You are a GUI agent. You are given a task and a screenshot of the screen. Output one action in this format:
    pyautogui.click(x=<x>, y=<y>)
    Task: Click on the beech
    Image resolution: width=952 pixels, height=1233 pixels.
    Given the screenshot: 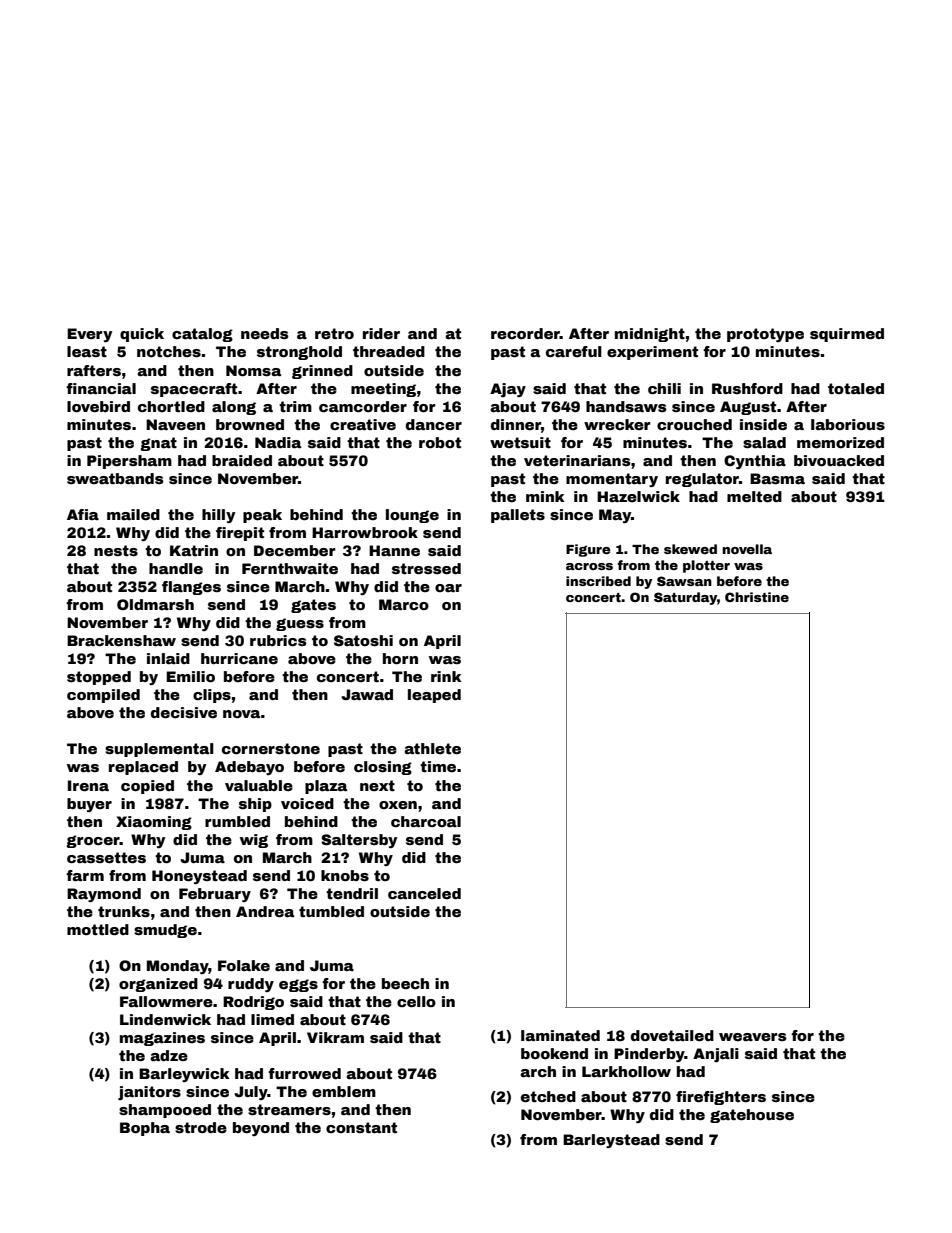 What is the action you would take?
    pyautogui.click(x=405, y=983)
